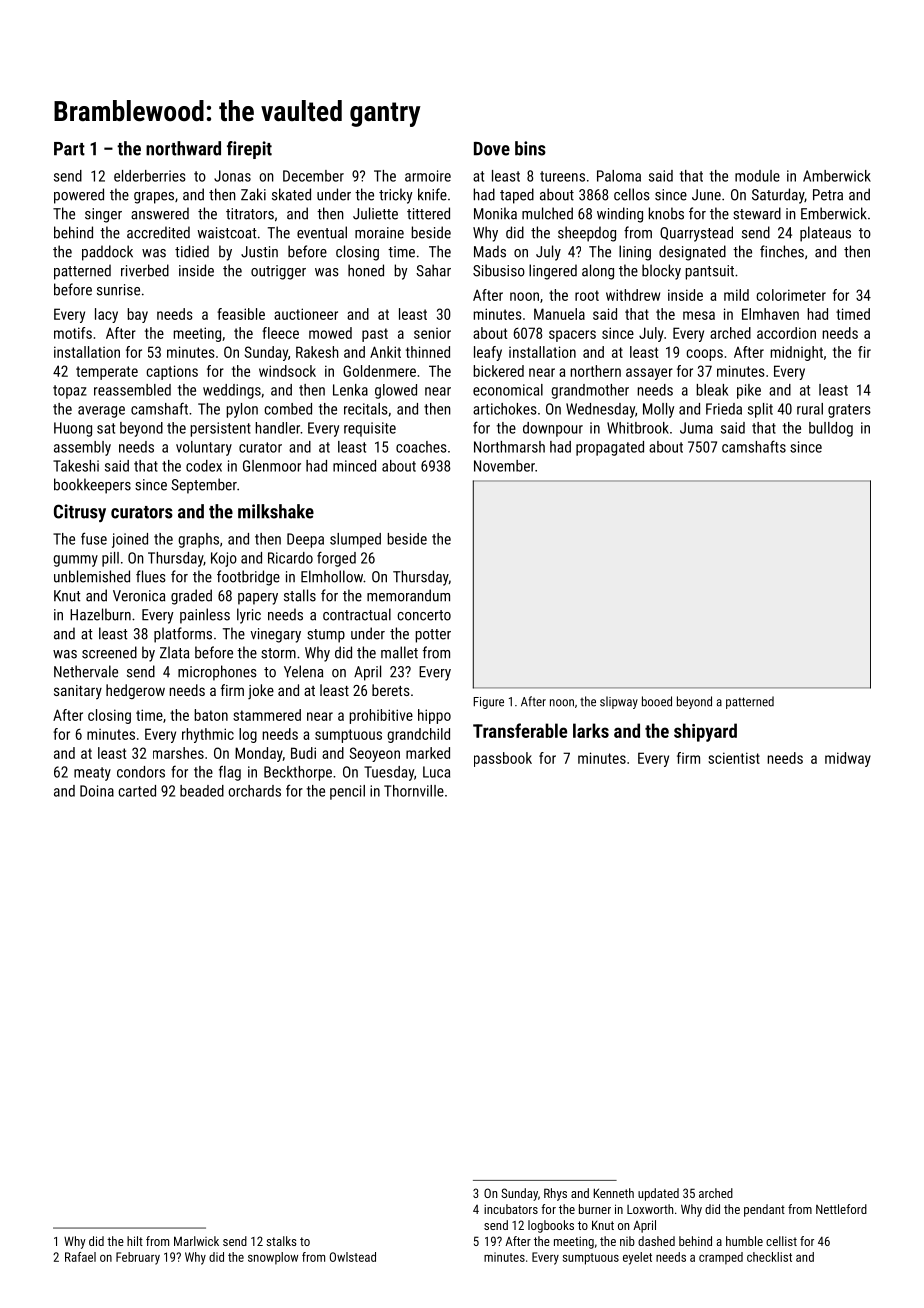  I want to click on feasible, so click(241, 314).
